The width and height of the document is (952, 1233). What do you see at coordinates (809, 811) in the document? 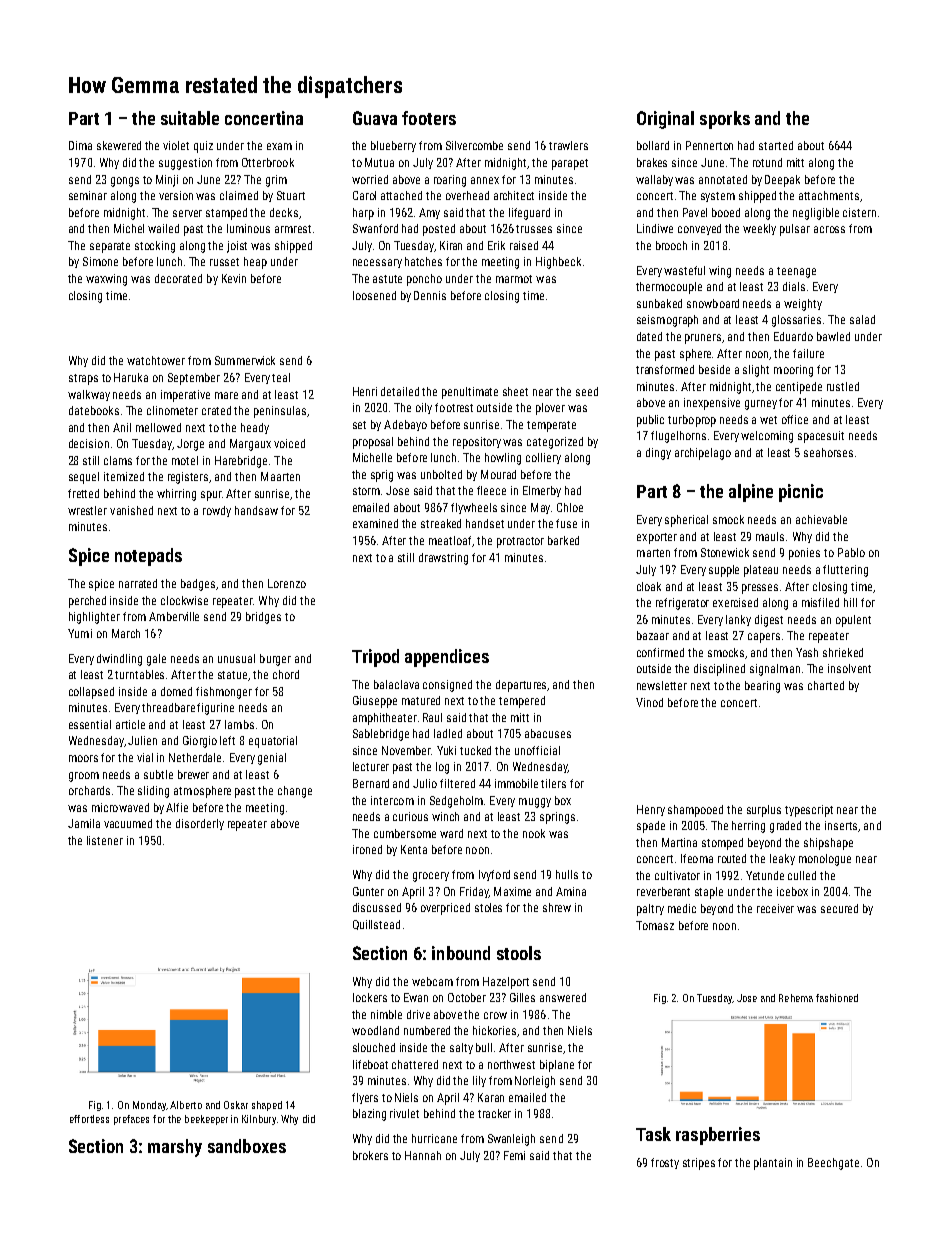
I see `typescript` at bounding box center [809, 811].
